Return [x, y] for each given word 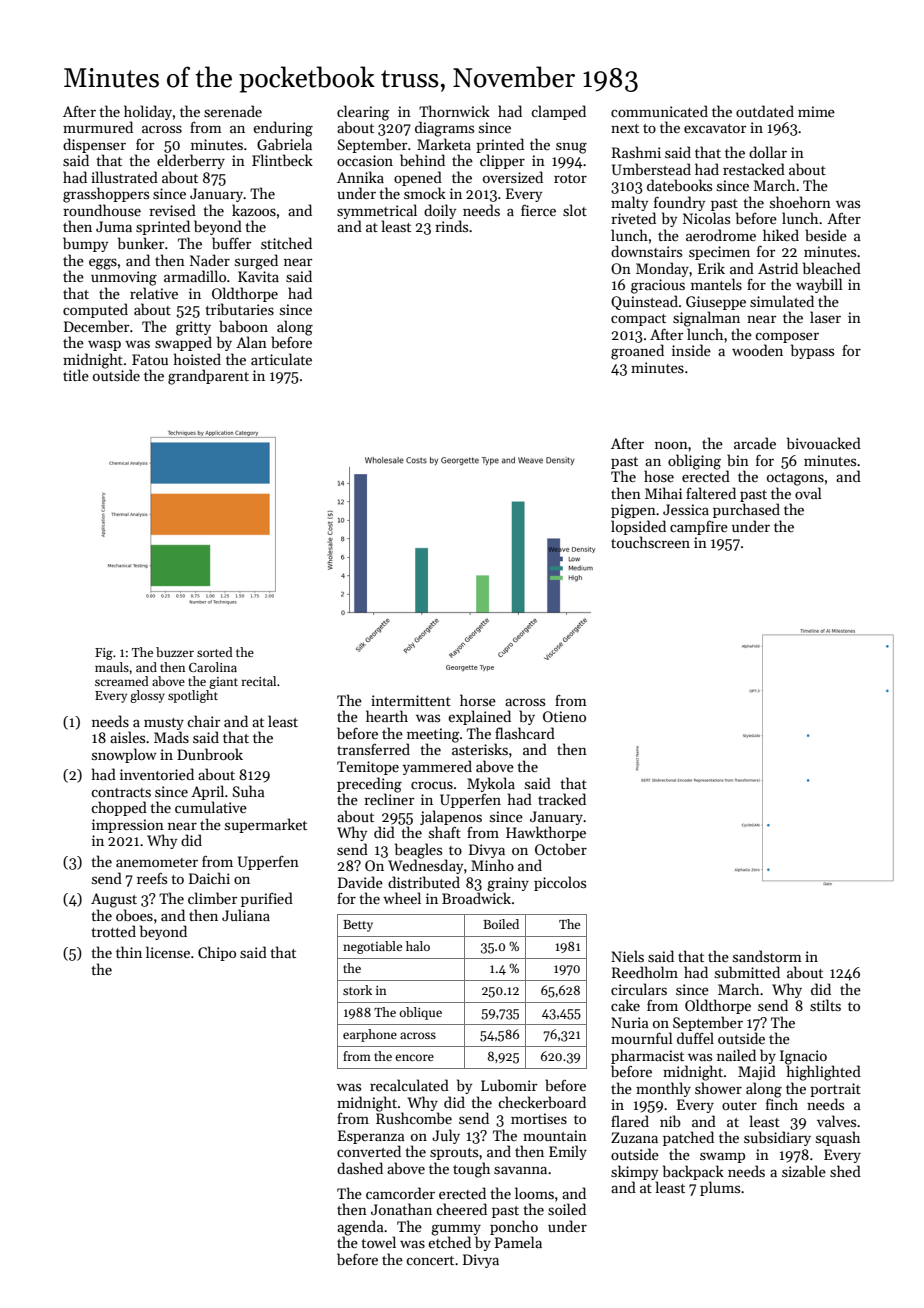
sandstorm [767, 956]
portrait [835, 1090]
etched [449, 1242]
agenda [360, 1228]
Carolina [213, 667]
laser [825, 317]
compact [638, 320]
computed [95, 310]
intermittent [411, 700]
